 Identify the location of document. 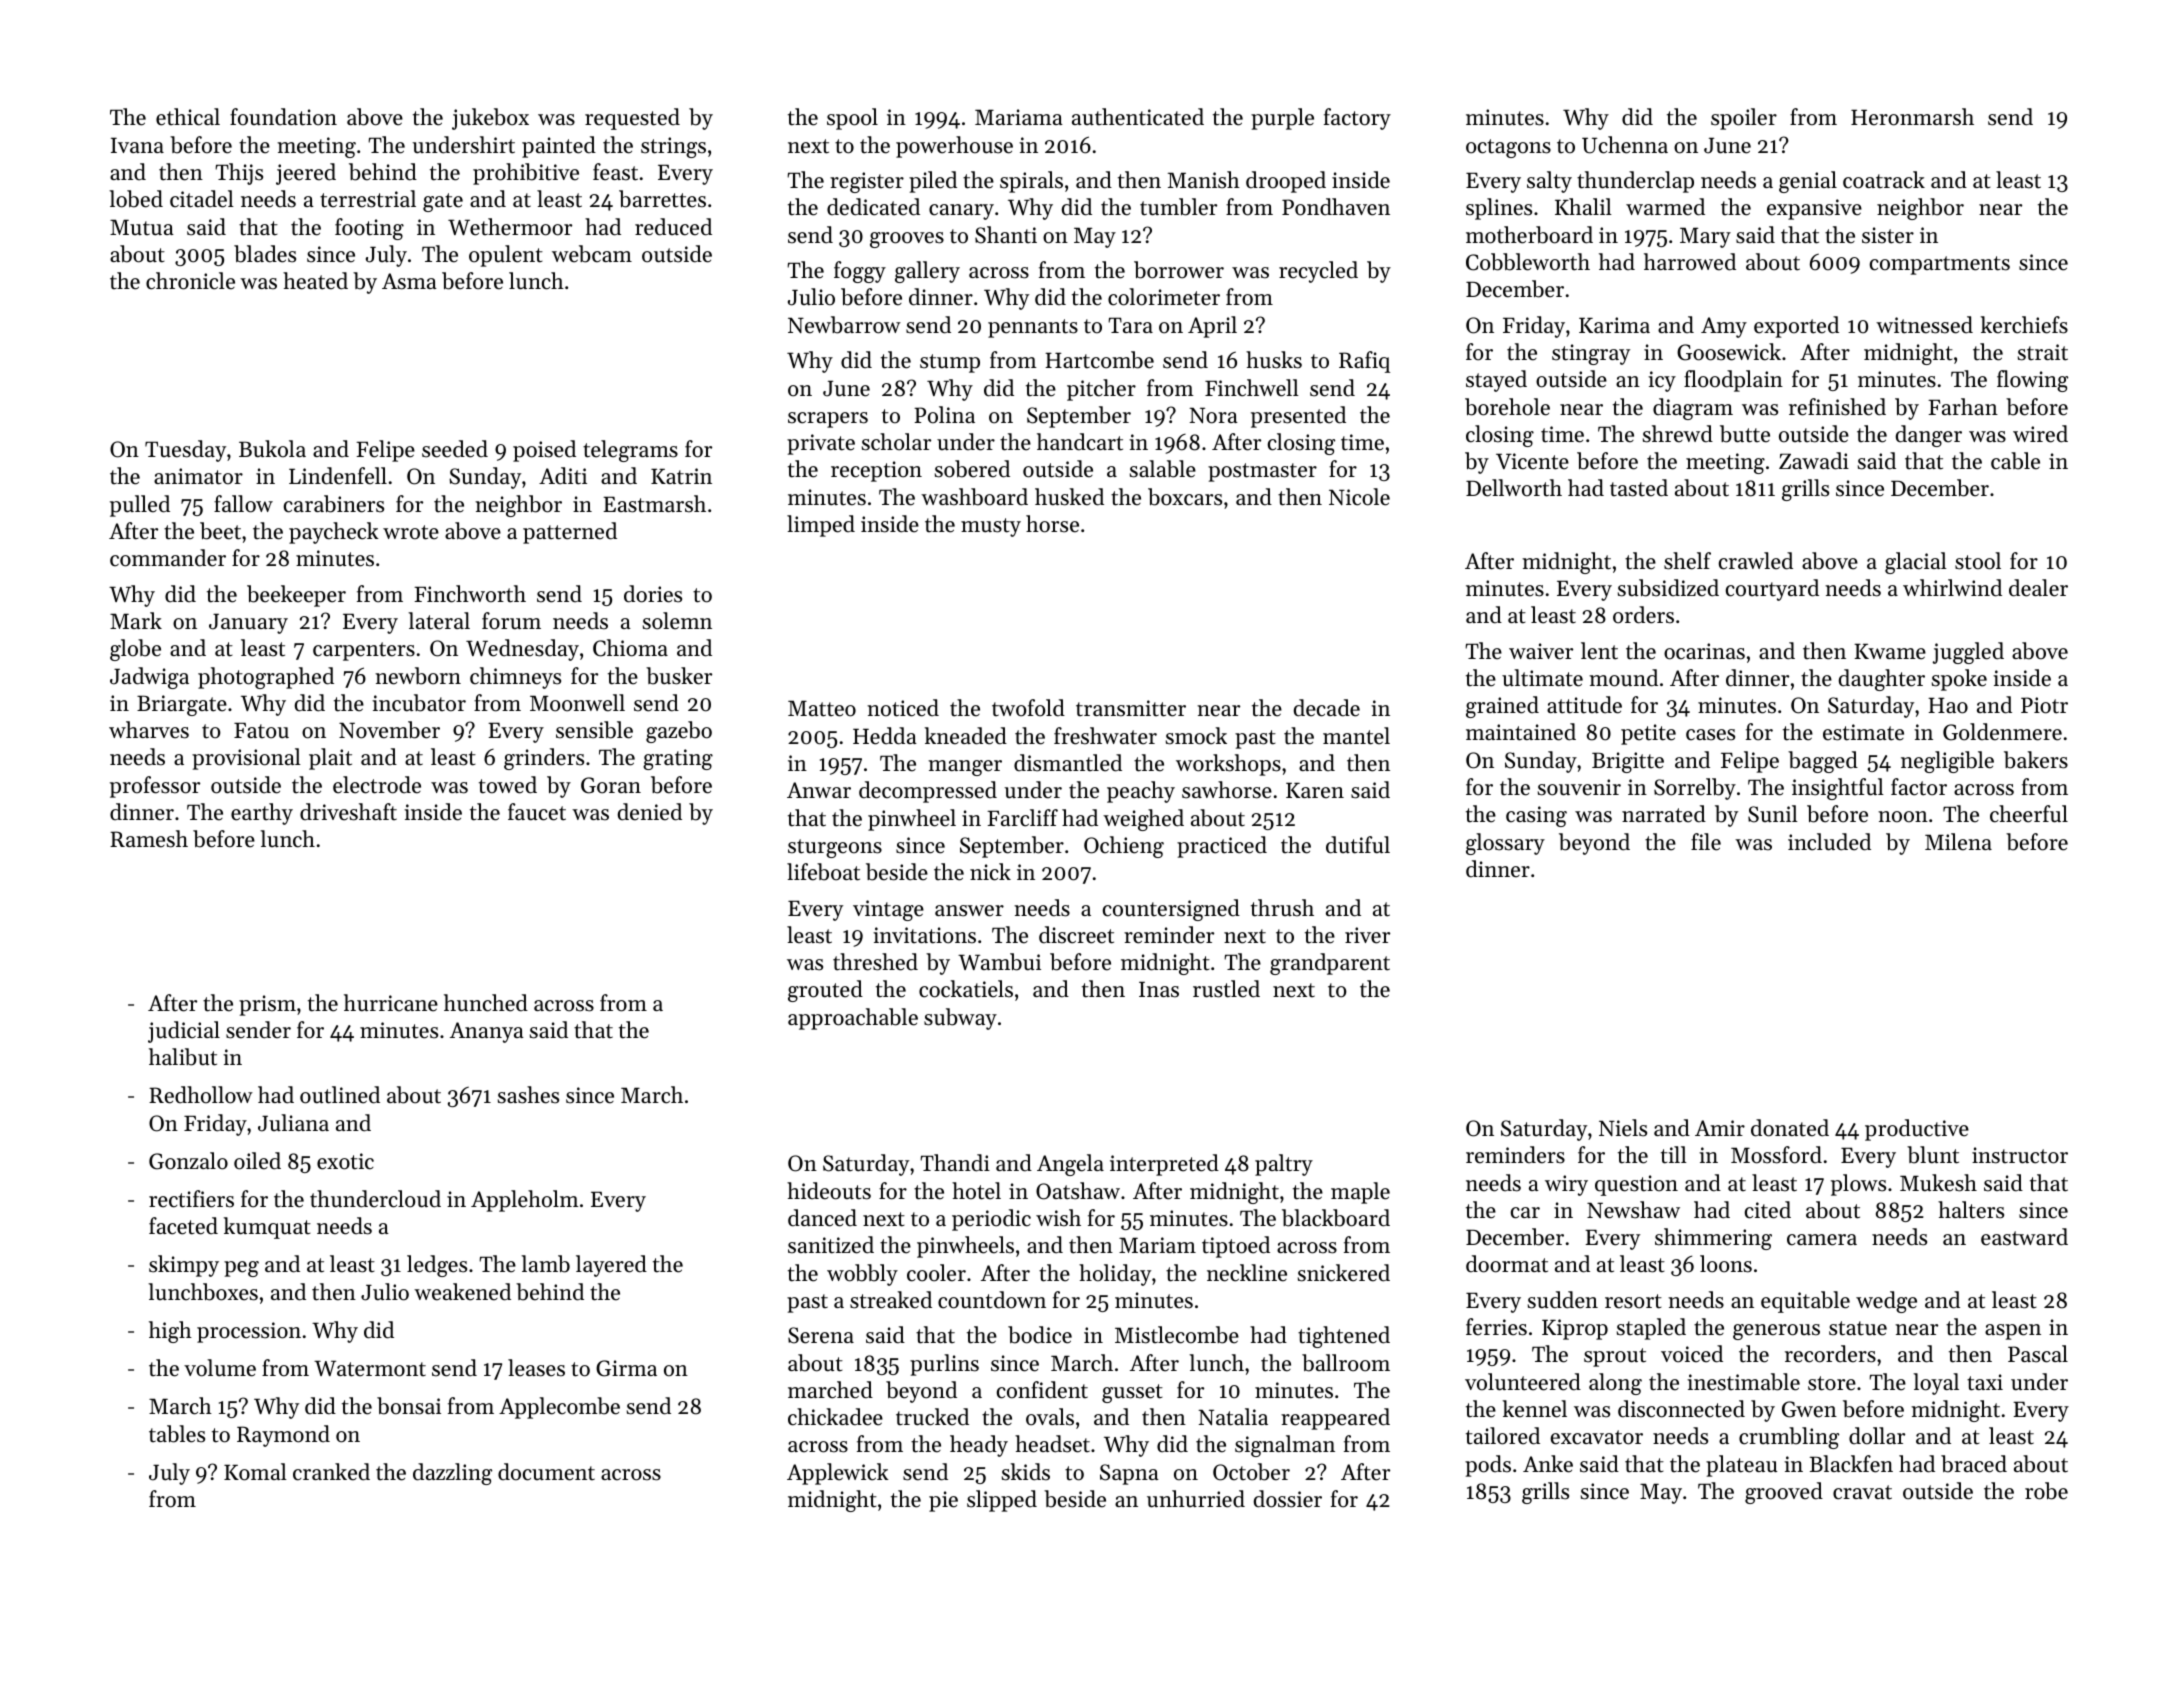
(546, 1472).
